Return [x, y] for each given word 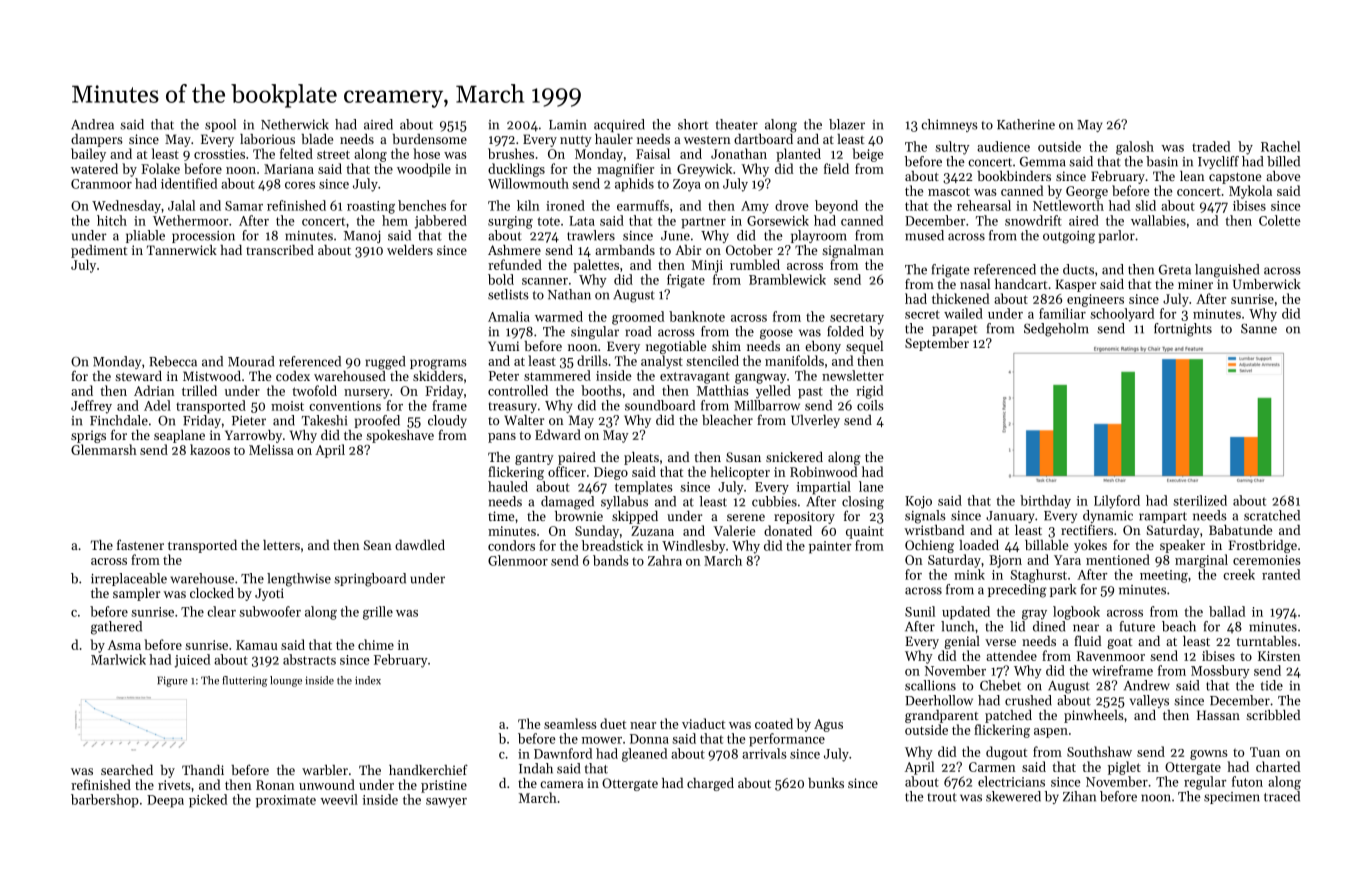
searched [127, 770]
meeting [1164, 576]
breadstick [612, 545]
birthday [1045, 502]
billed [1283, 161]
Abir [688, 250]
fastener [140, 544]
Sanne [1259, 329]
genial [962, 642]
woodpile [424, 170]
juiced [192, 661]
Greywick [704, 170]
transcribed [280, 250]
